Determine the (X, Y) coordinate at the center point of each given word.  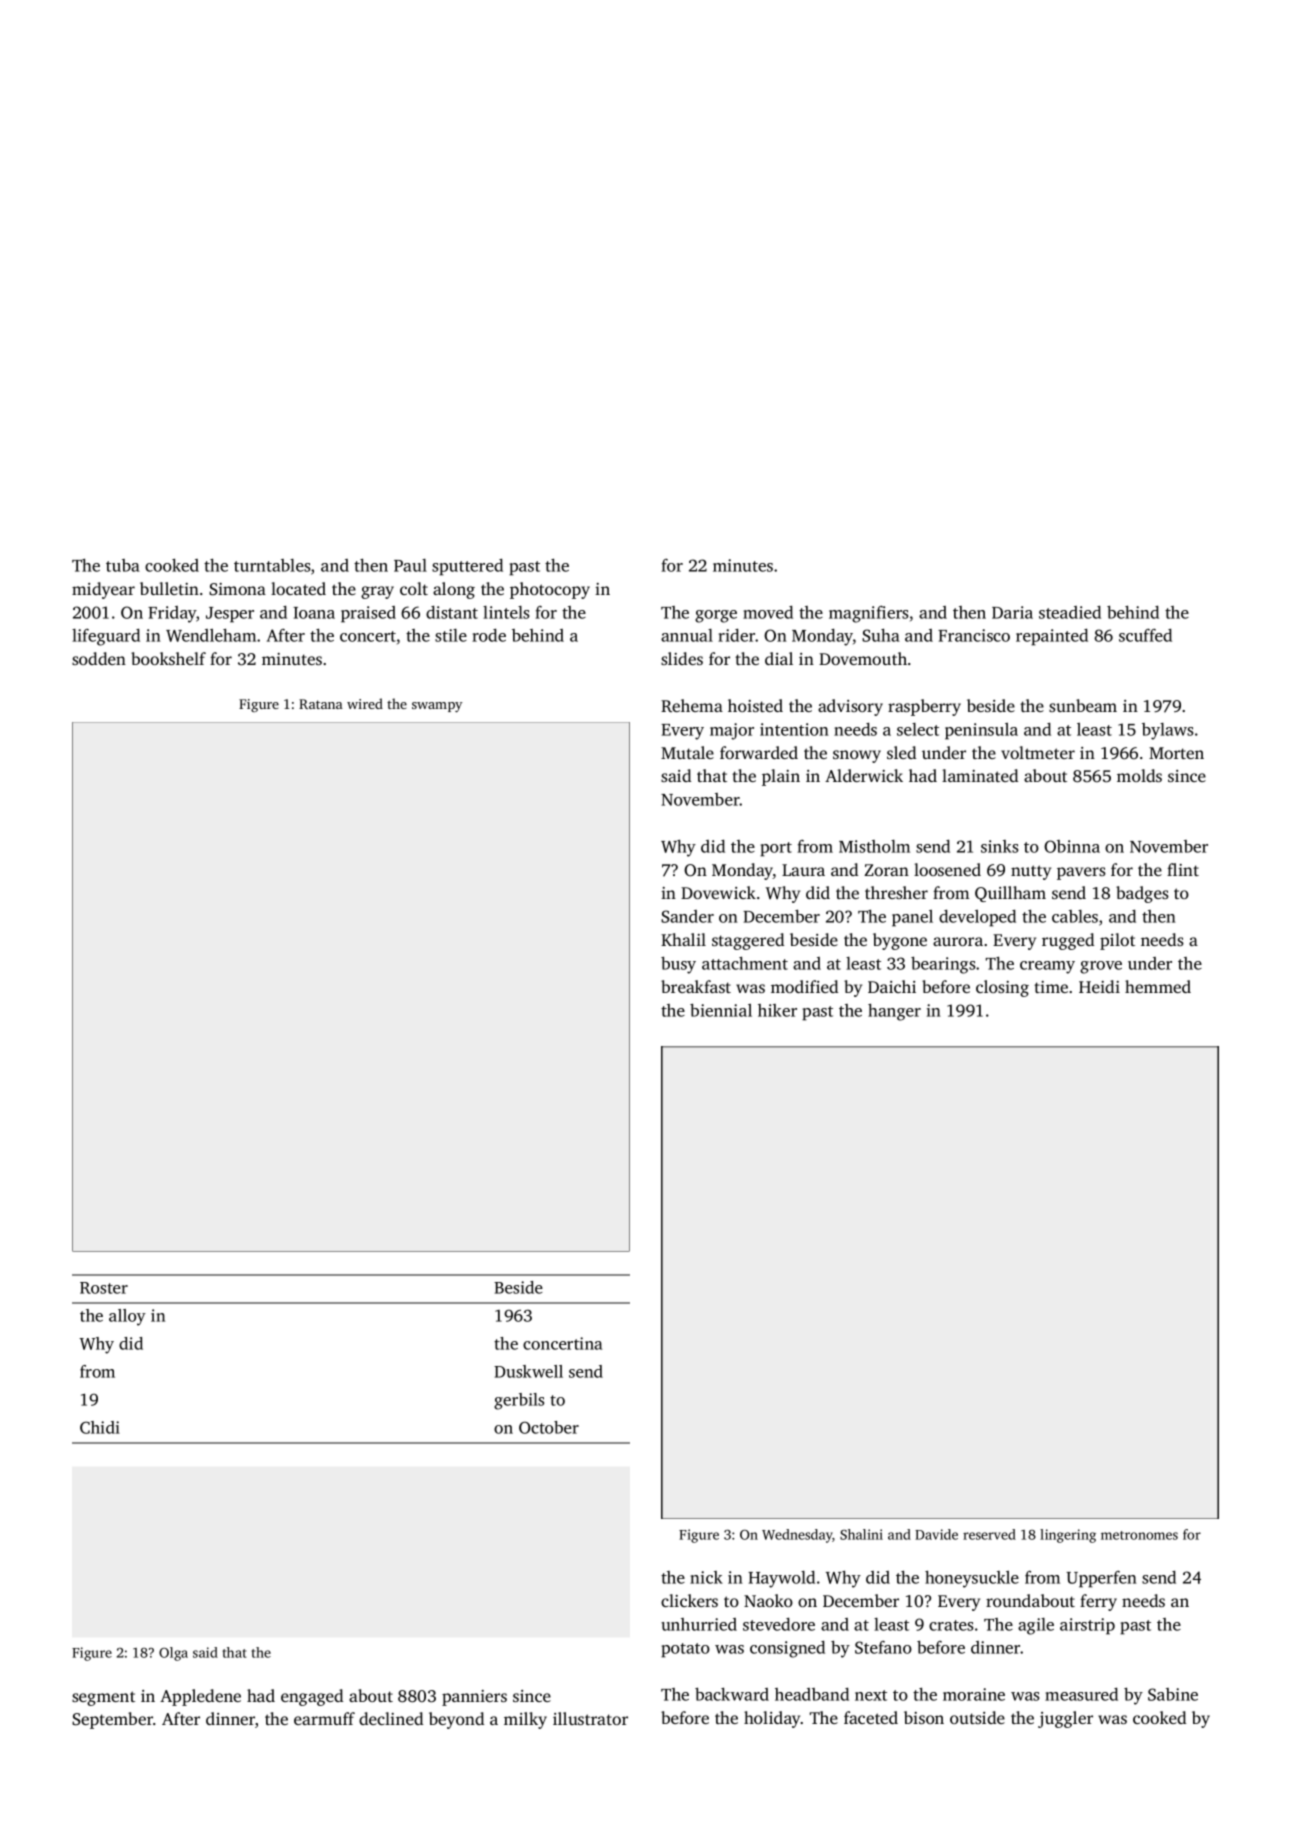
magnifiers (868, 614)
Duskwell (528, 1371)
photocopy (550, 590)
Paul (410, 565)
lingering (1068, 1536)
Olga (173, 1654)
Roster (104, 1288)
